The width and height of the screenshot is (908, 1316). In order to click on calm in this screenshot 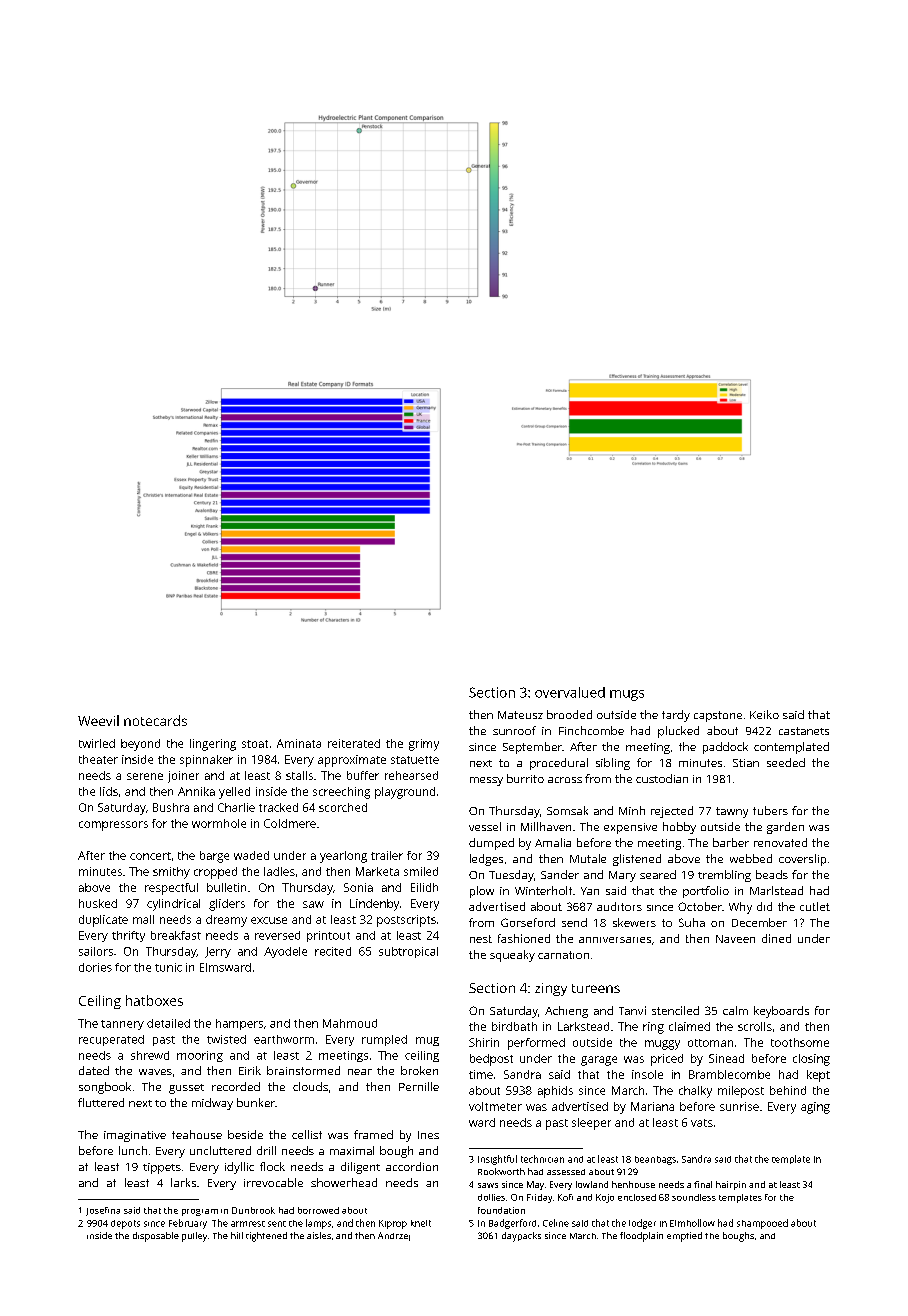, I will do `click(735, 1010)`.
